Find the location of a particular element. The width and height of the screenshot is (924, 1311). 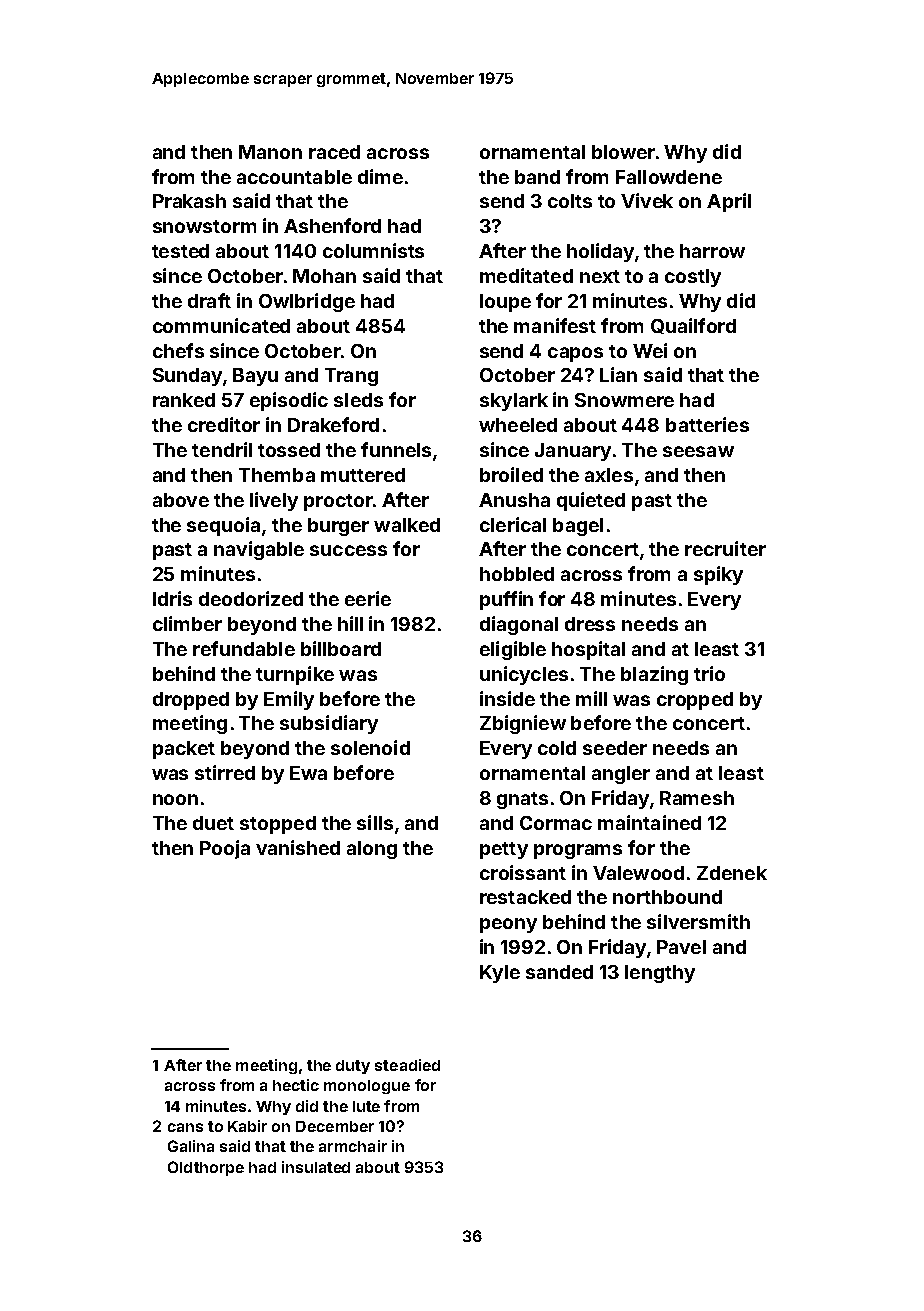

Prakash is located at coordinates (189, 201).
